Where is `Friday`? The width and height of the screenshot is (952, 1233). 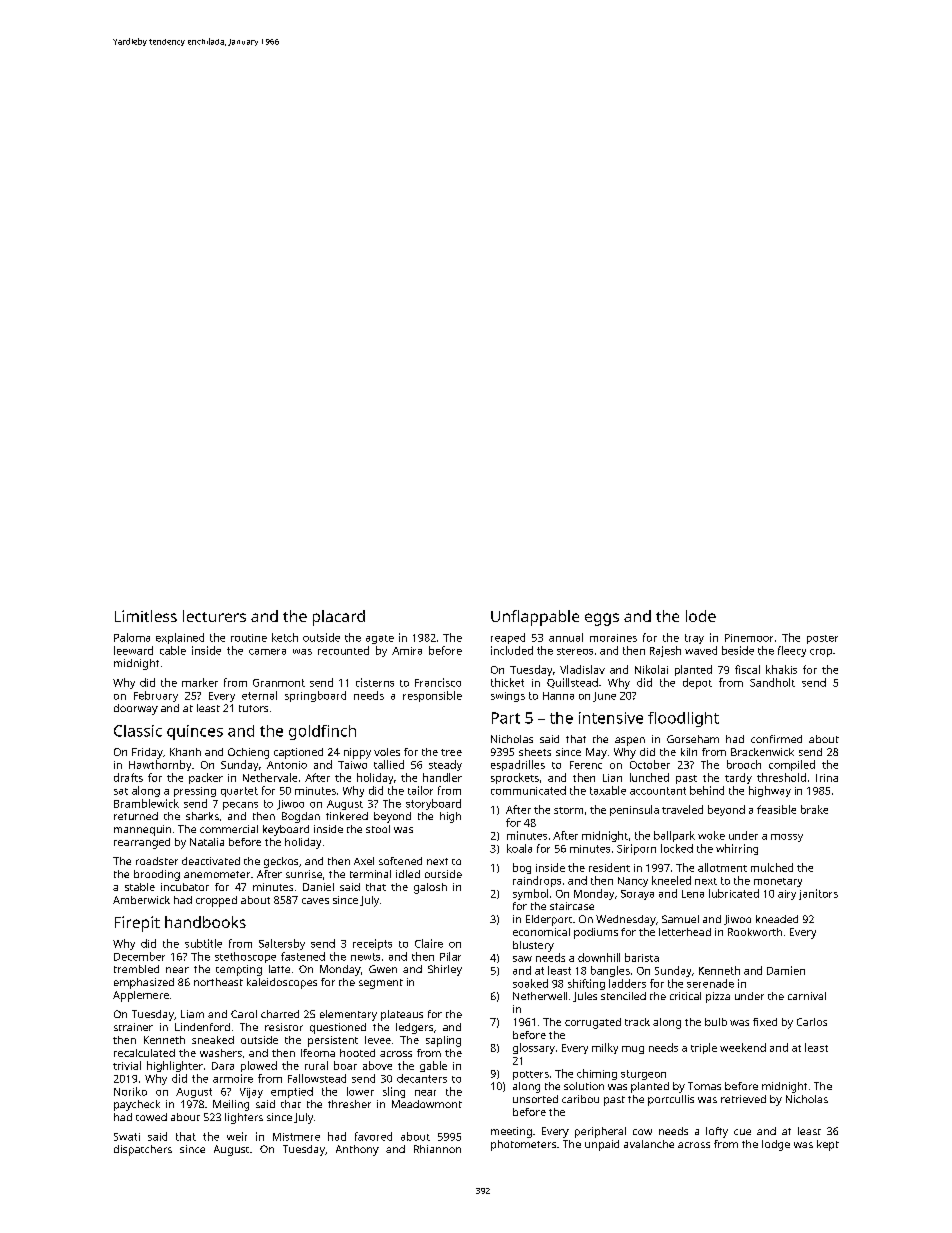
Friday is located at coordinates (147, 753).
